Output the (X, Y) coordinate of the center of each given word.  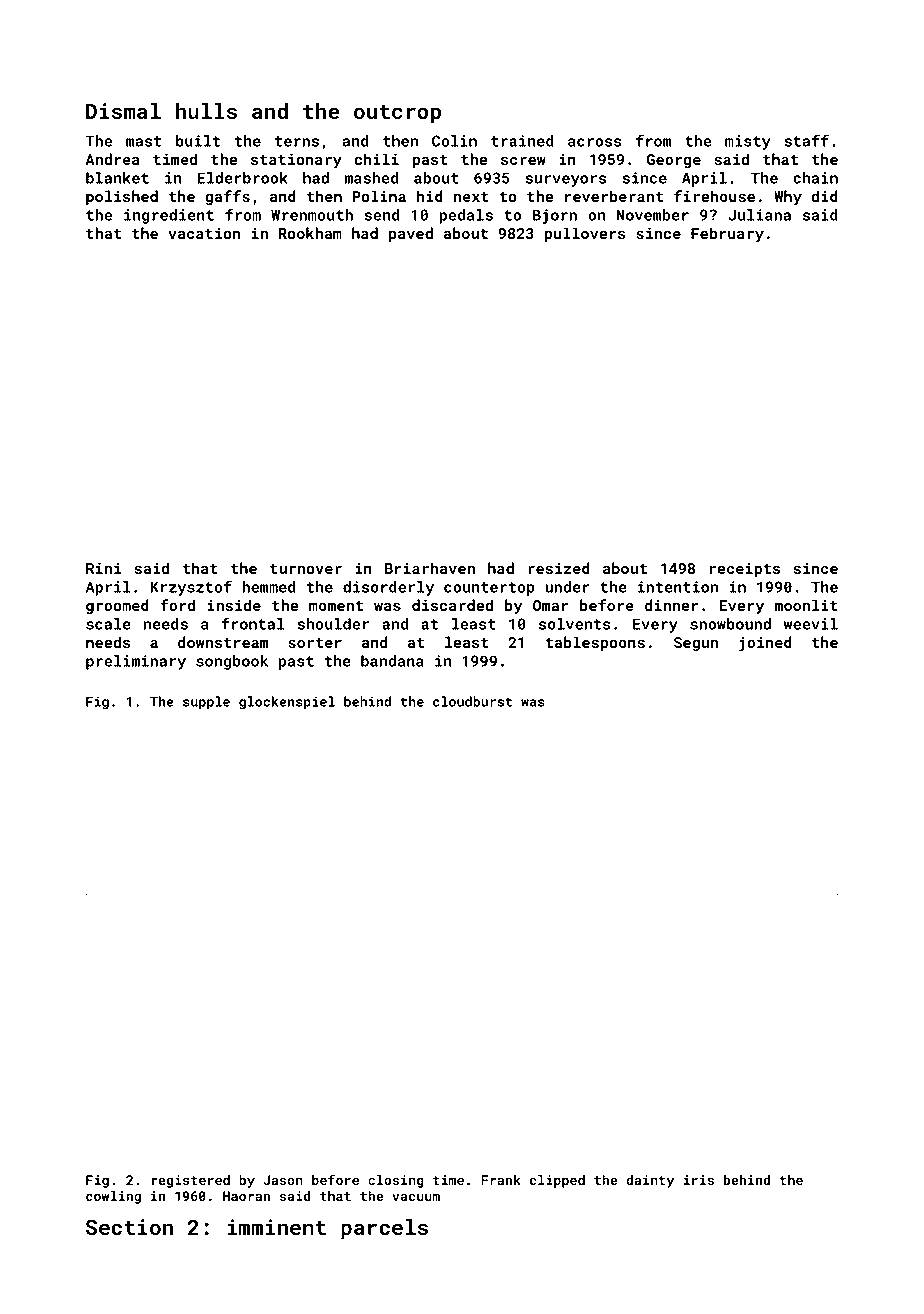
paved (411, 234)
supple (206, 703)
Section (129, 1227)
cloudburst (472, 701)
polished (122, 197)
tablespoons (595, 643)
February (727, 234)
